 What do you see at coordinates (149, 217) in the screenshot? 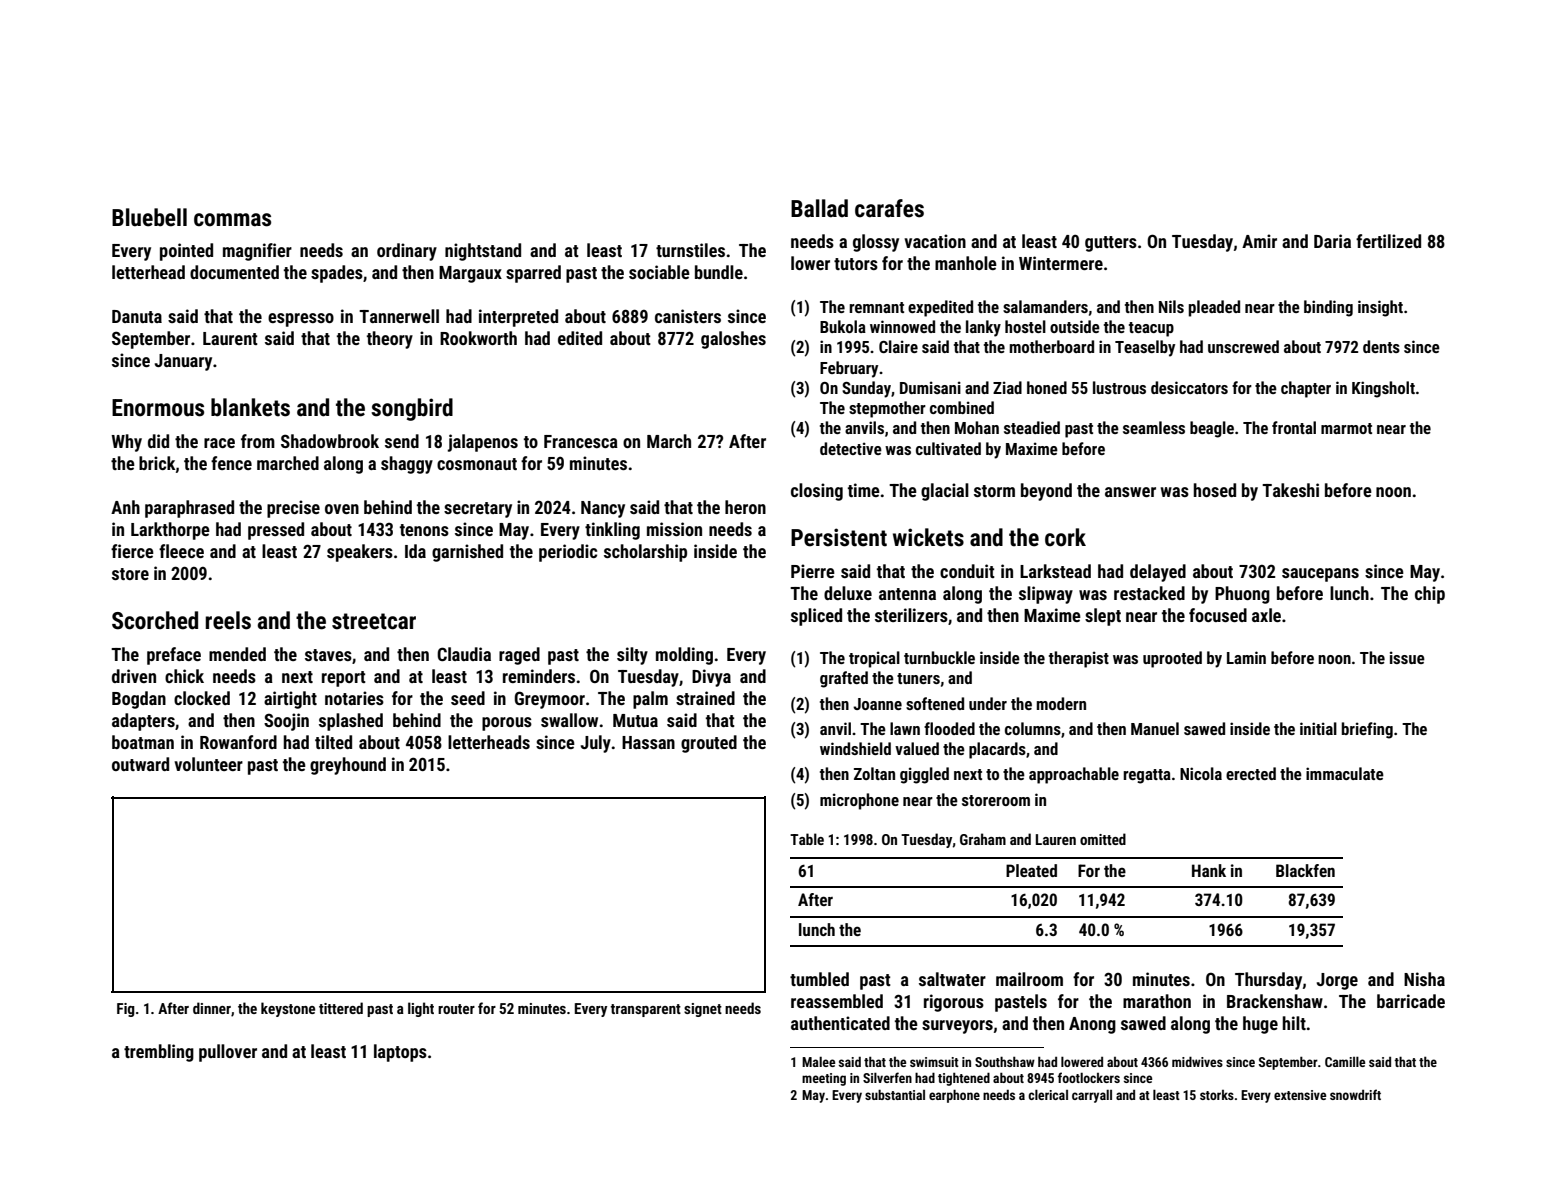
I see `Bluebell` at bounding box center [149, 217].
